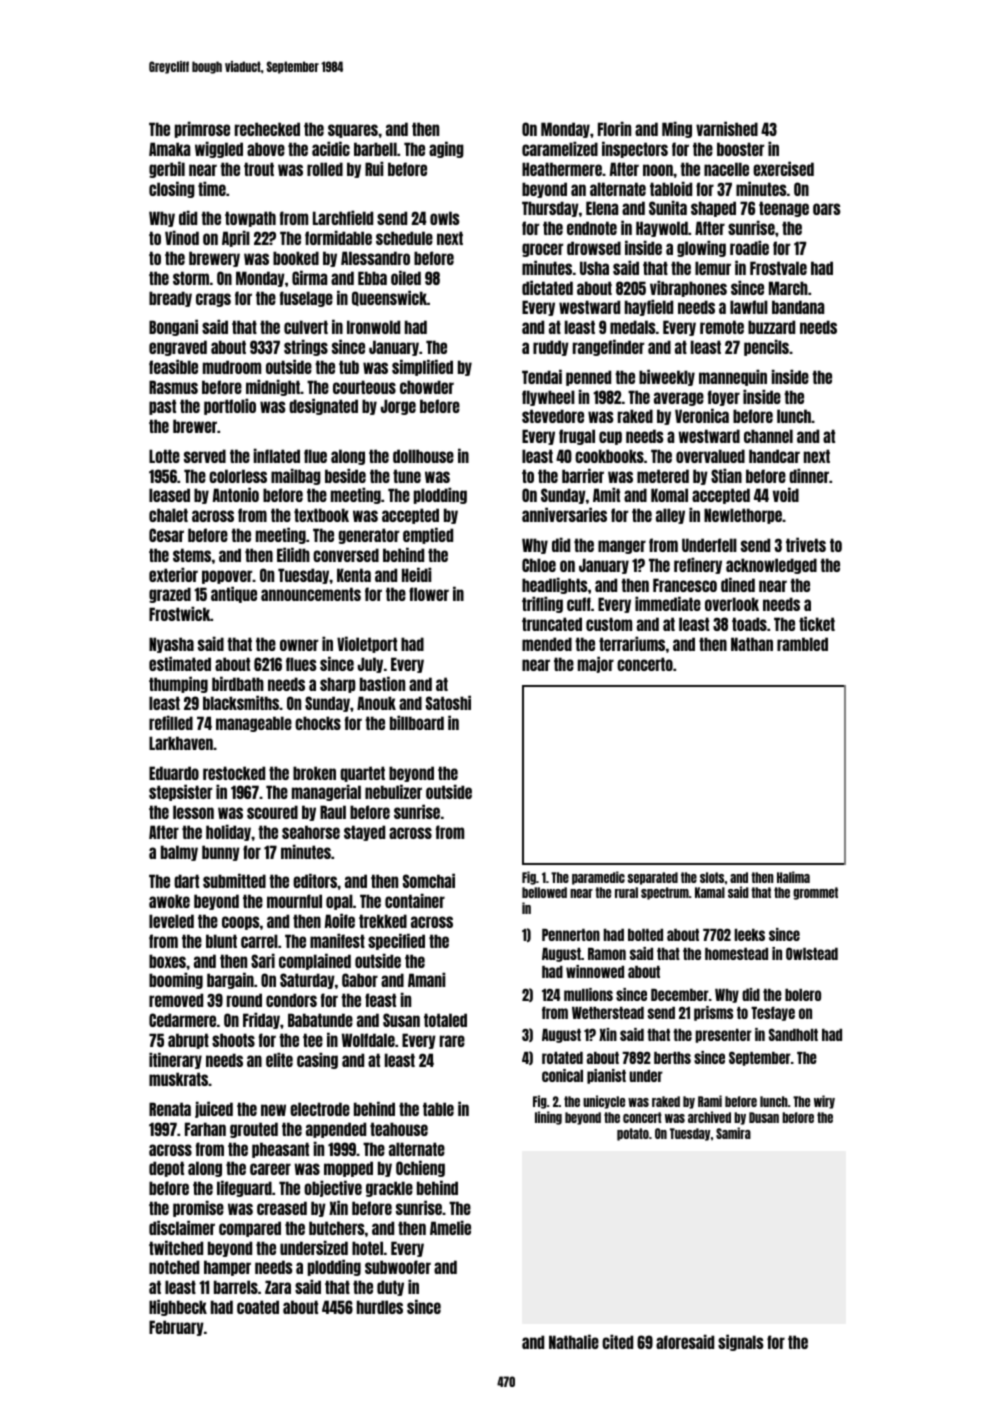 This screenshot has height=1414, width=995. What do you see at coordinates (736, 954) in the screenshot?
I see `homestead` at bounding box center [736, 954].
